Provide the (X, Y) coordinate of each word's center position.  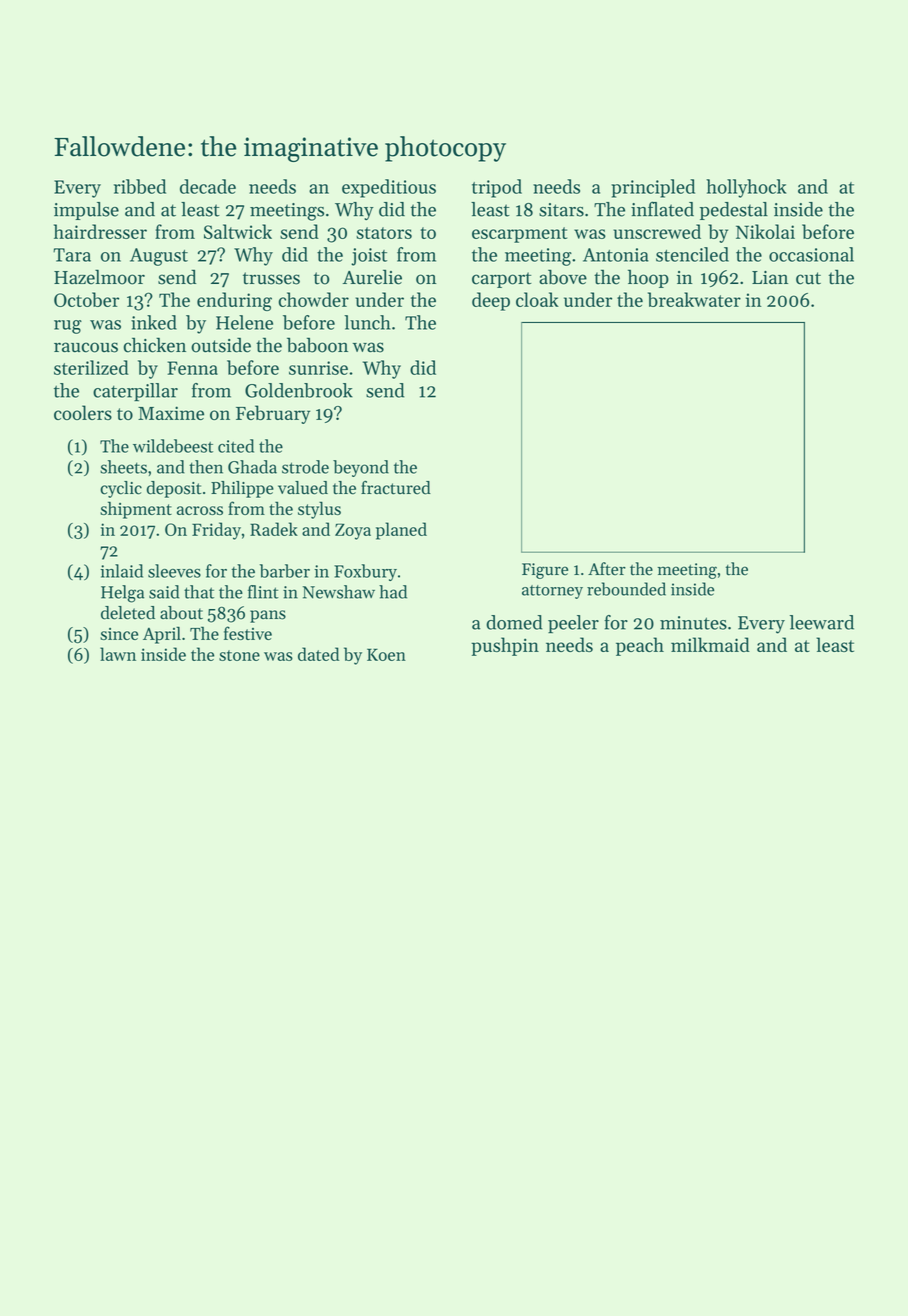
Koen (386, 654)
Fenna (192, 368)
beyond (361, 468)
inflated (662, 209)
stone (239, 655)
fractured (396, 487)
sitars (561, 210)
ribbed (140, 186)
